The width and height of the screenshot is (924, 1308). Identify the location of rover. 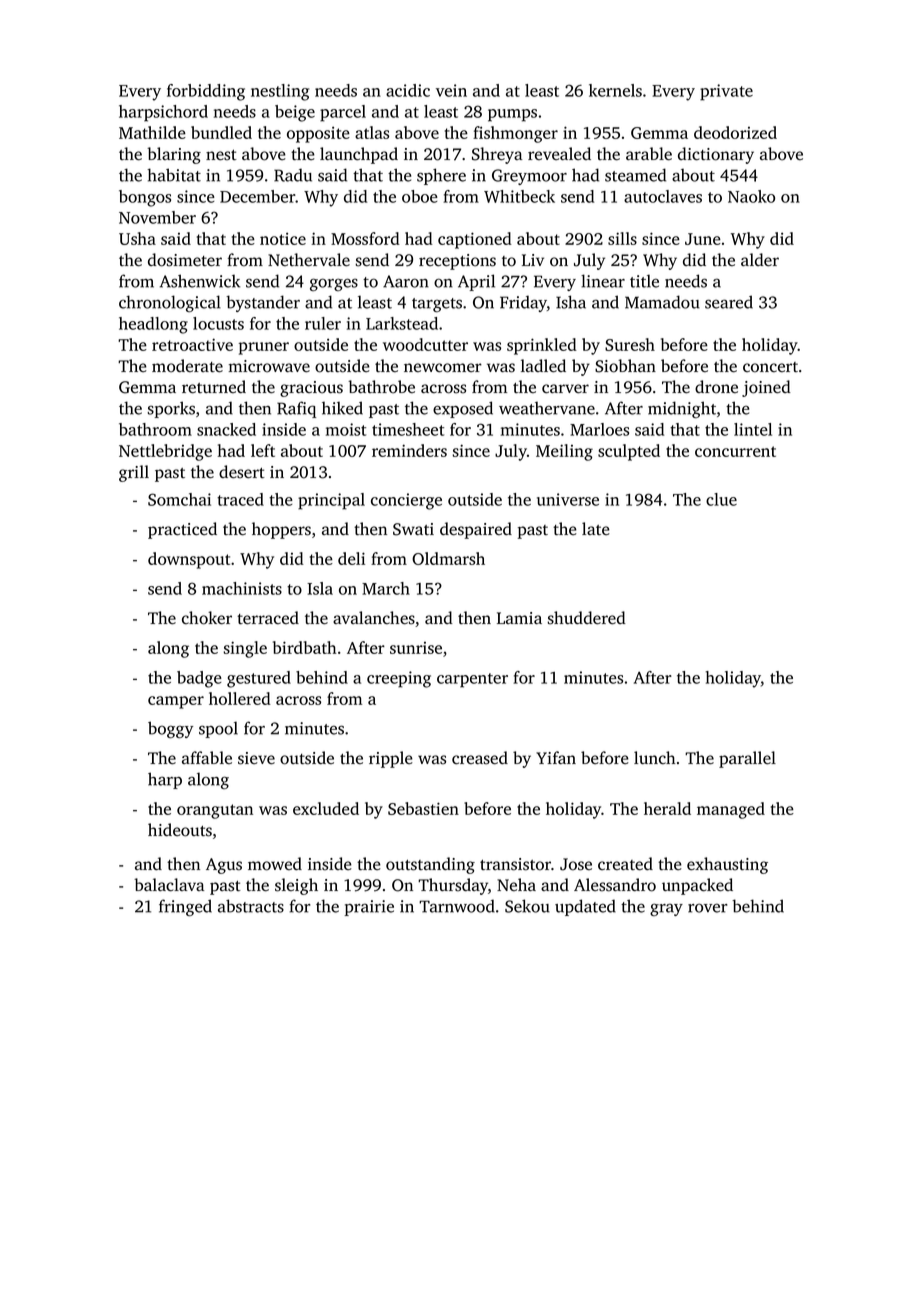
(708, 908).
